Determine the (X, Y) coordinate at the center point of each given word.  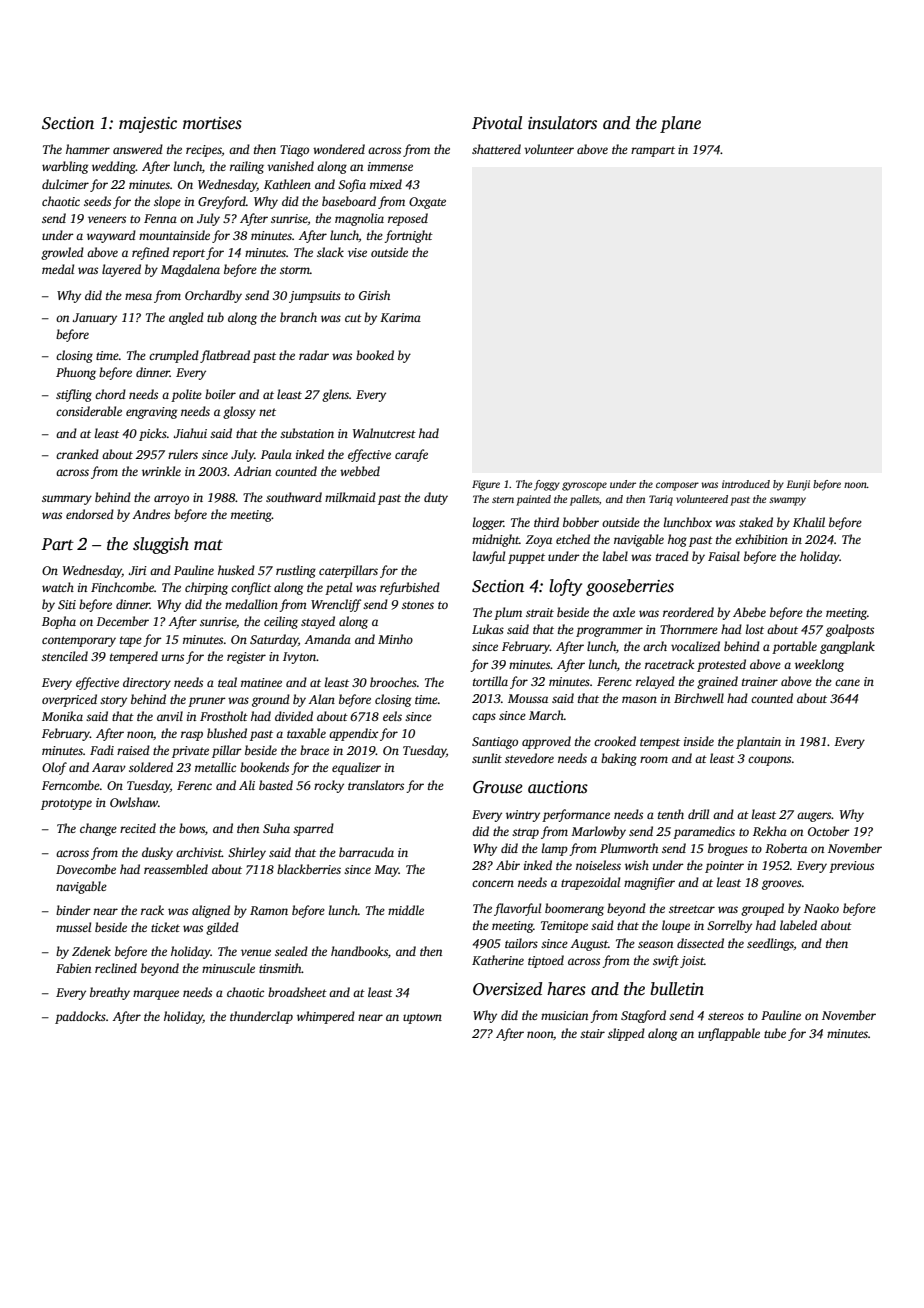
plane (680, 124)
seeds (97, 201)
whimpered (326, 1017)
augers (814, 817)
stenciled (65, 656)
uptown (422, 1018)
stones (418, 605)
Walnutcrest (384, 433)
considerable (89, 411)
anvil (170, 716)
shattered (496, 149)
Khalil (809, 522)
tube (775, 1033)
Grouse (498, 787)
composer (677, 486)
